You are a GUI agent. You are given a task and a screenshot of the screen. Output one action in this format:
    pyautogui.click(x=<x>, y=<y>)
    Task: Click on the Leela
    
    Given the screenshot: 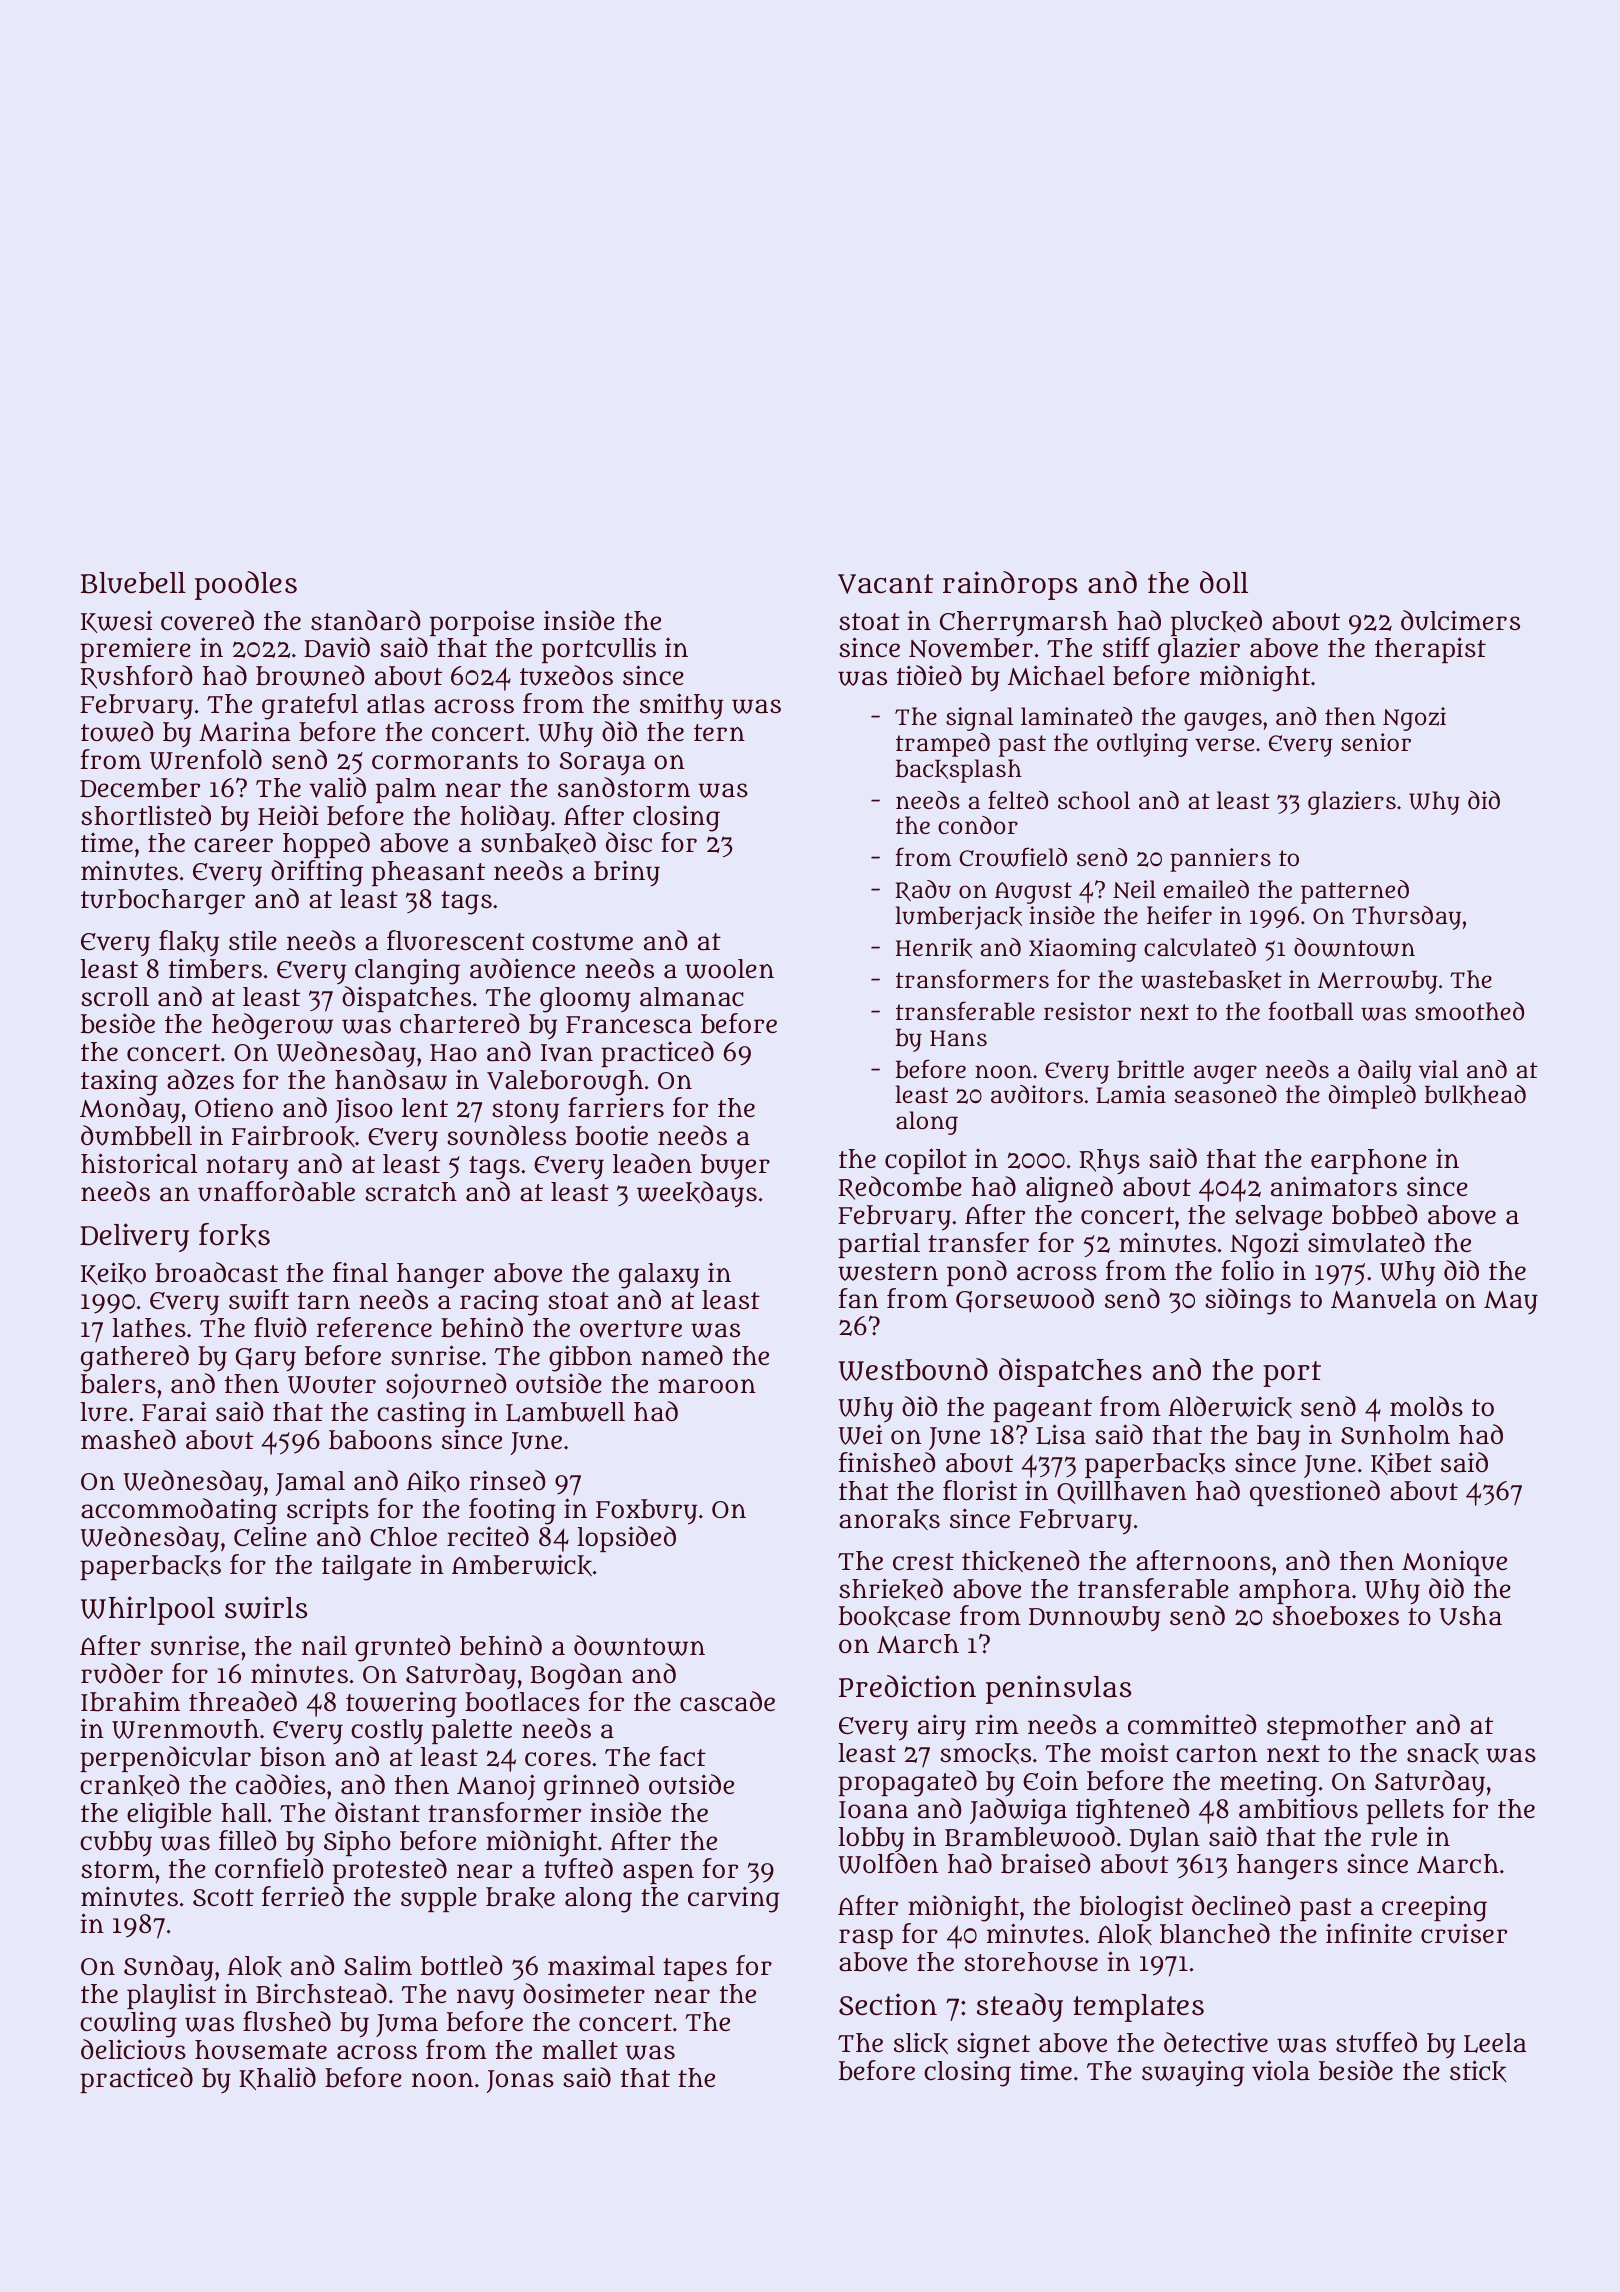 What is the action you would take?
    pyautogui.click(x=1495, y=2043)
